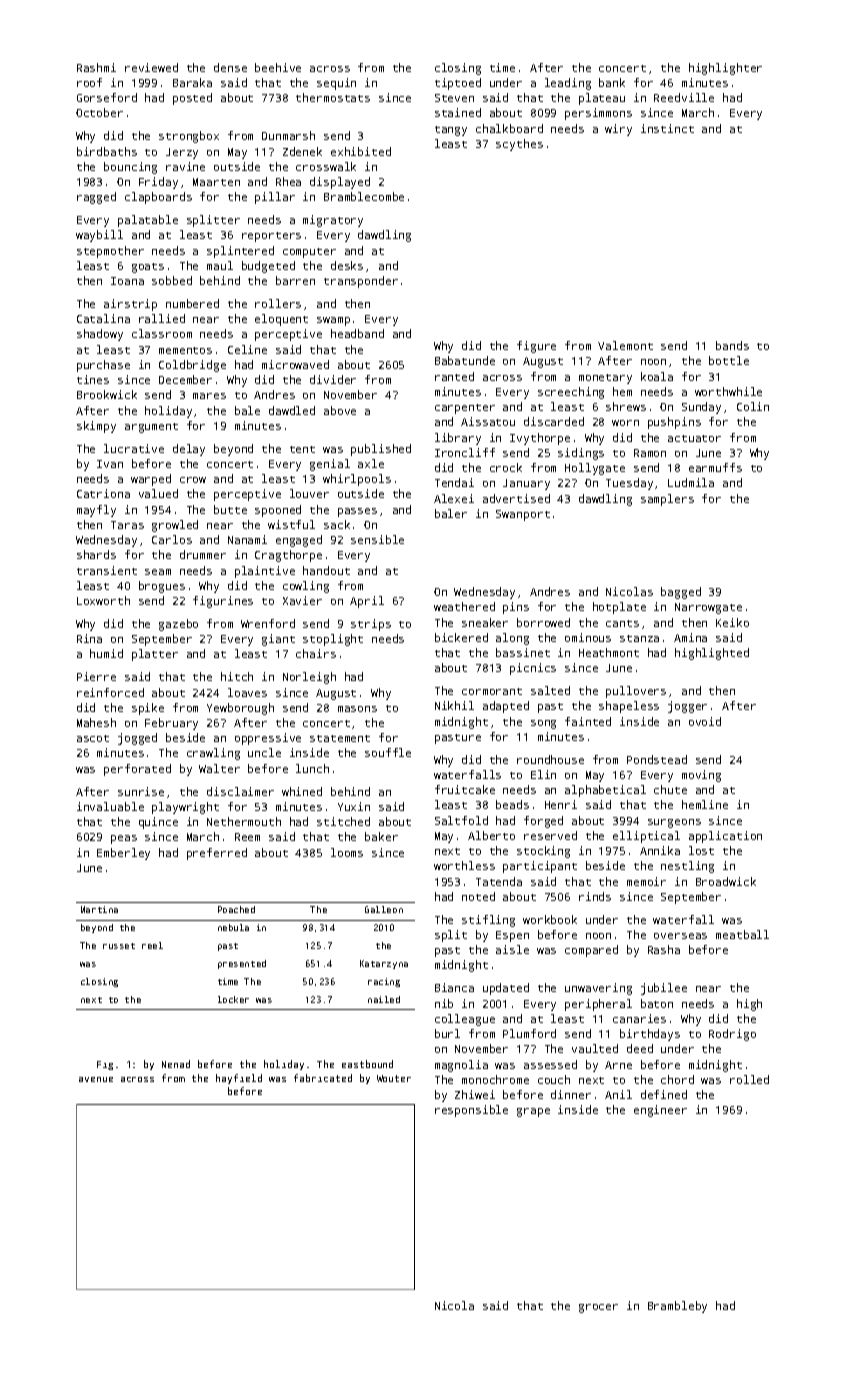 The image size is (849, 1400). Describe the element at coordinates (512, 936) in the screenshot. I see `Espen` at that location.
